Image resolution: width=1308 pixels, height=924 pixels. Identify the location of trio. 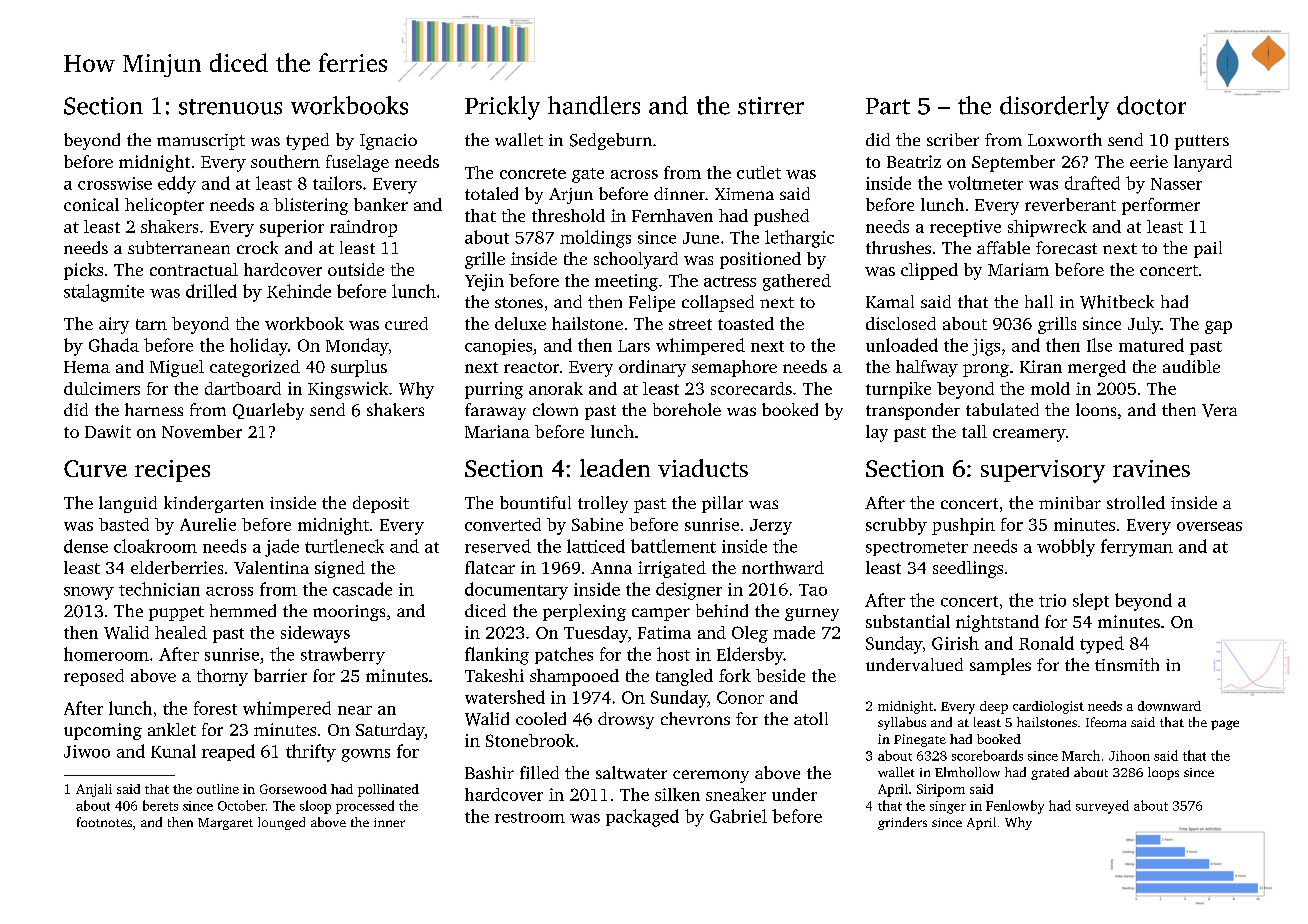
(1052, 600).
